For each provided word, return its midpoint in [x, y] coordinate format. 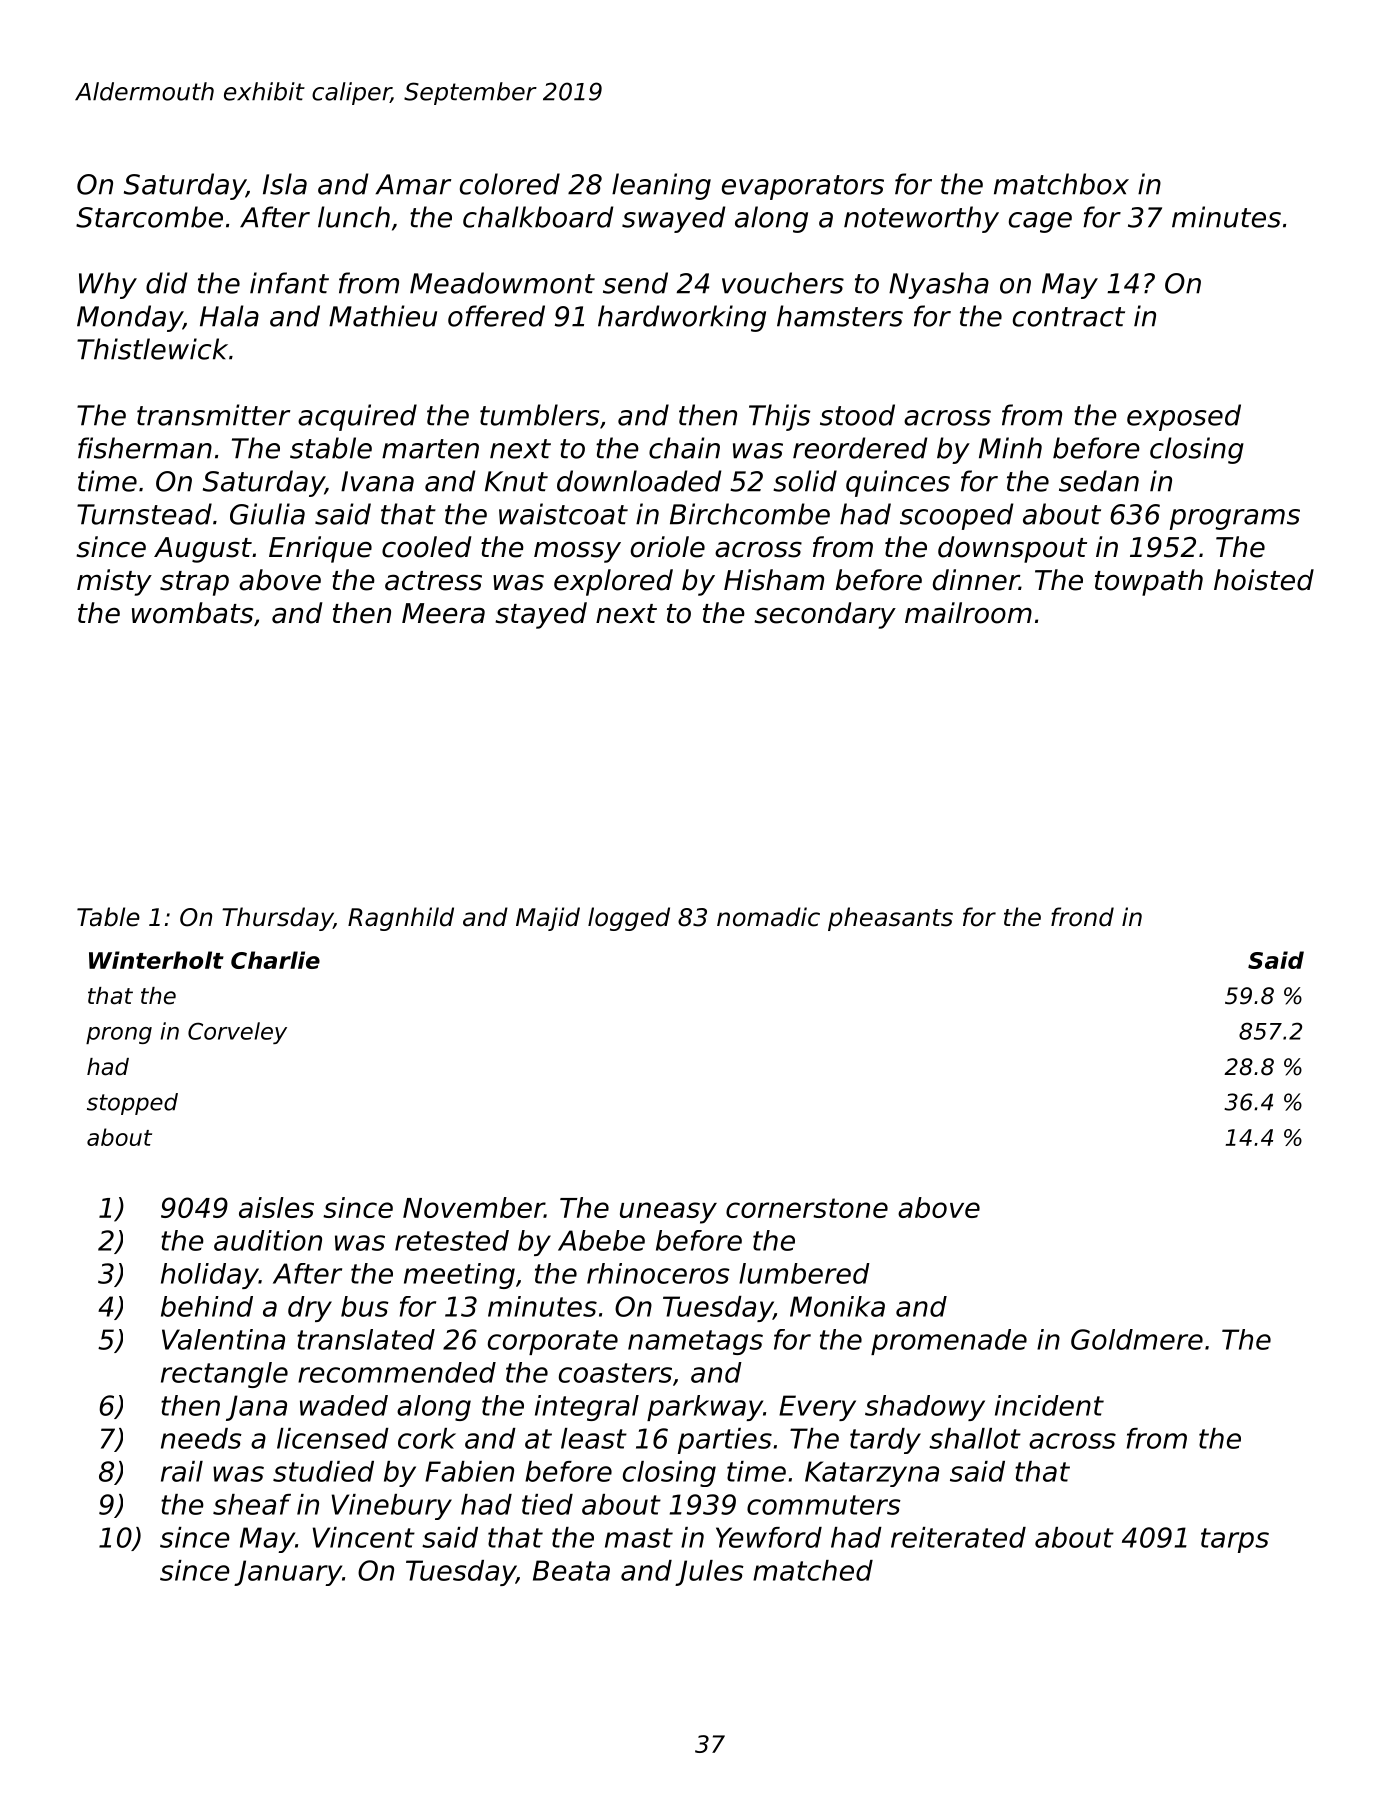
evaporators [803, 187]
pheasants [890, 919]
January [288, 1573]
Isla [285, 184]
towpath [1149, 582]
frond [1082, 917]
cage [1040, 222]
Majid [548, 919]
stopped [132, 1104]
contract [1069, 317]
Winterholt [156, 960]
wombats [192, 613]
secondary [825, 615]
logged [629, 919]
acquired [357, 417]
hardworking [682, 318]
